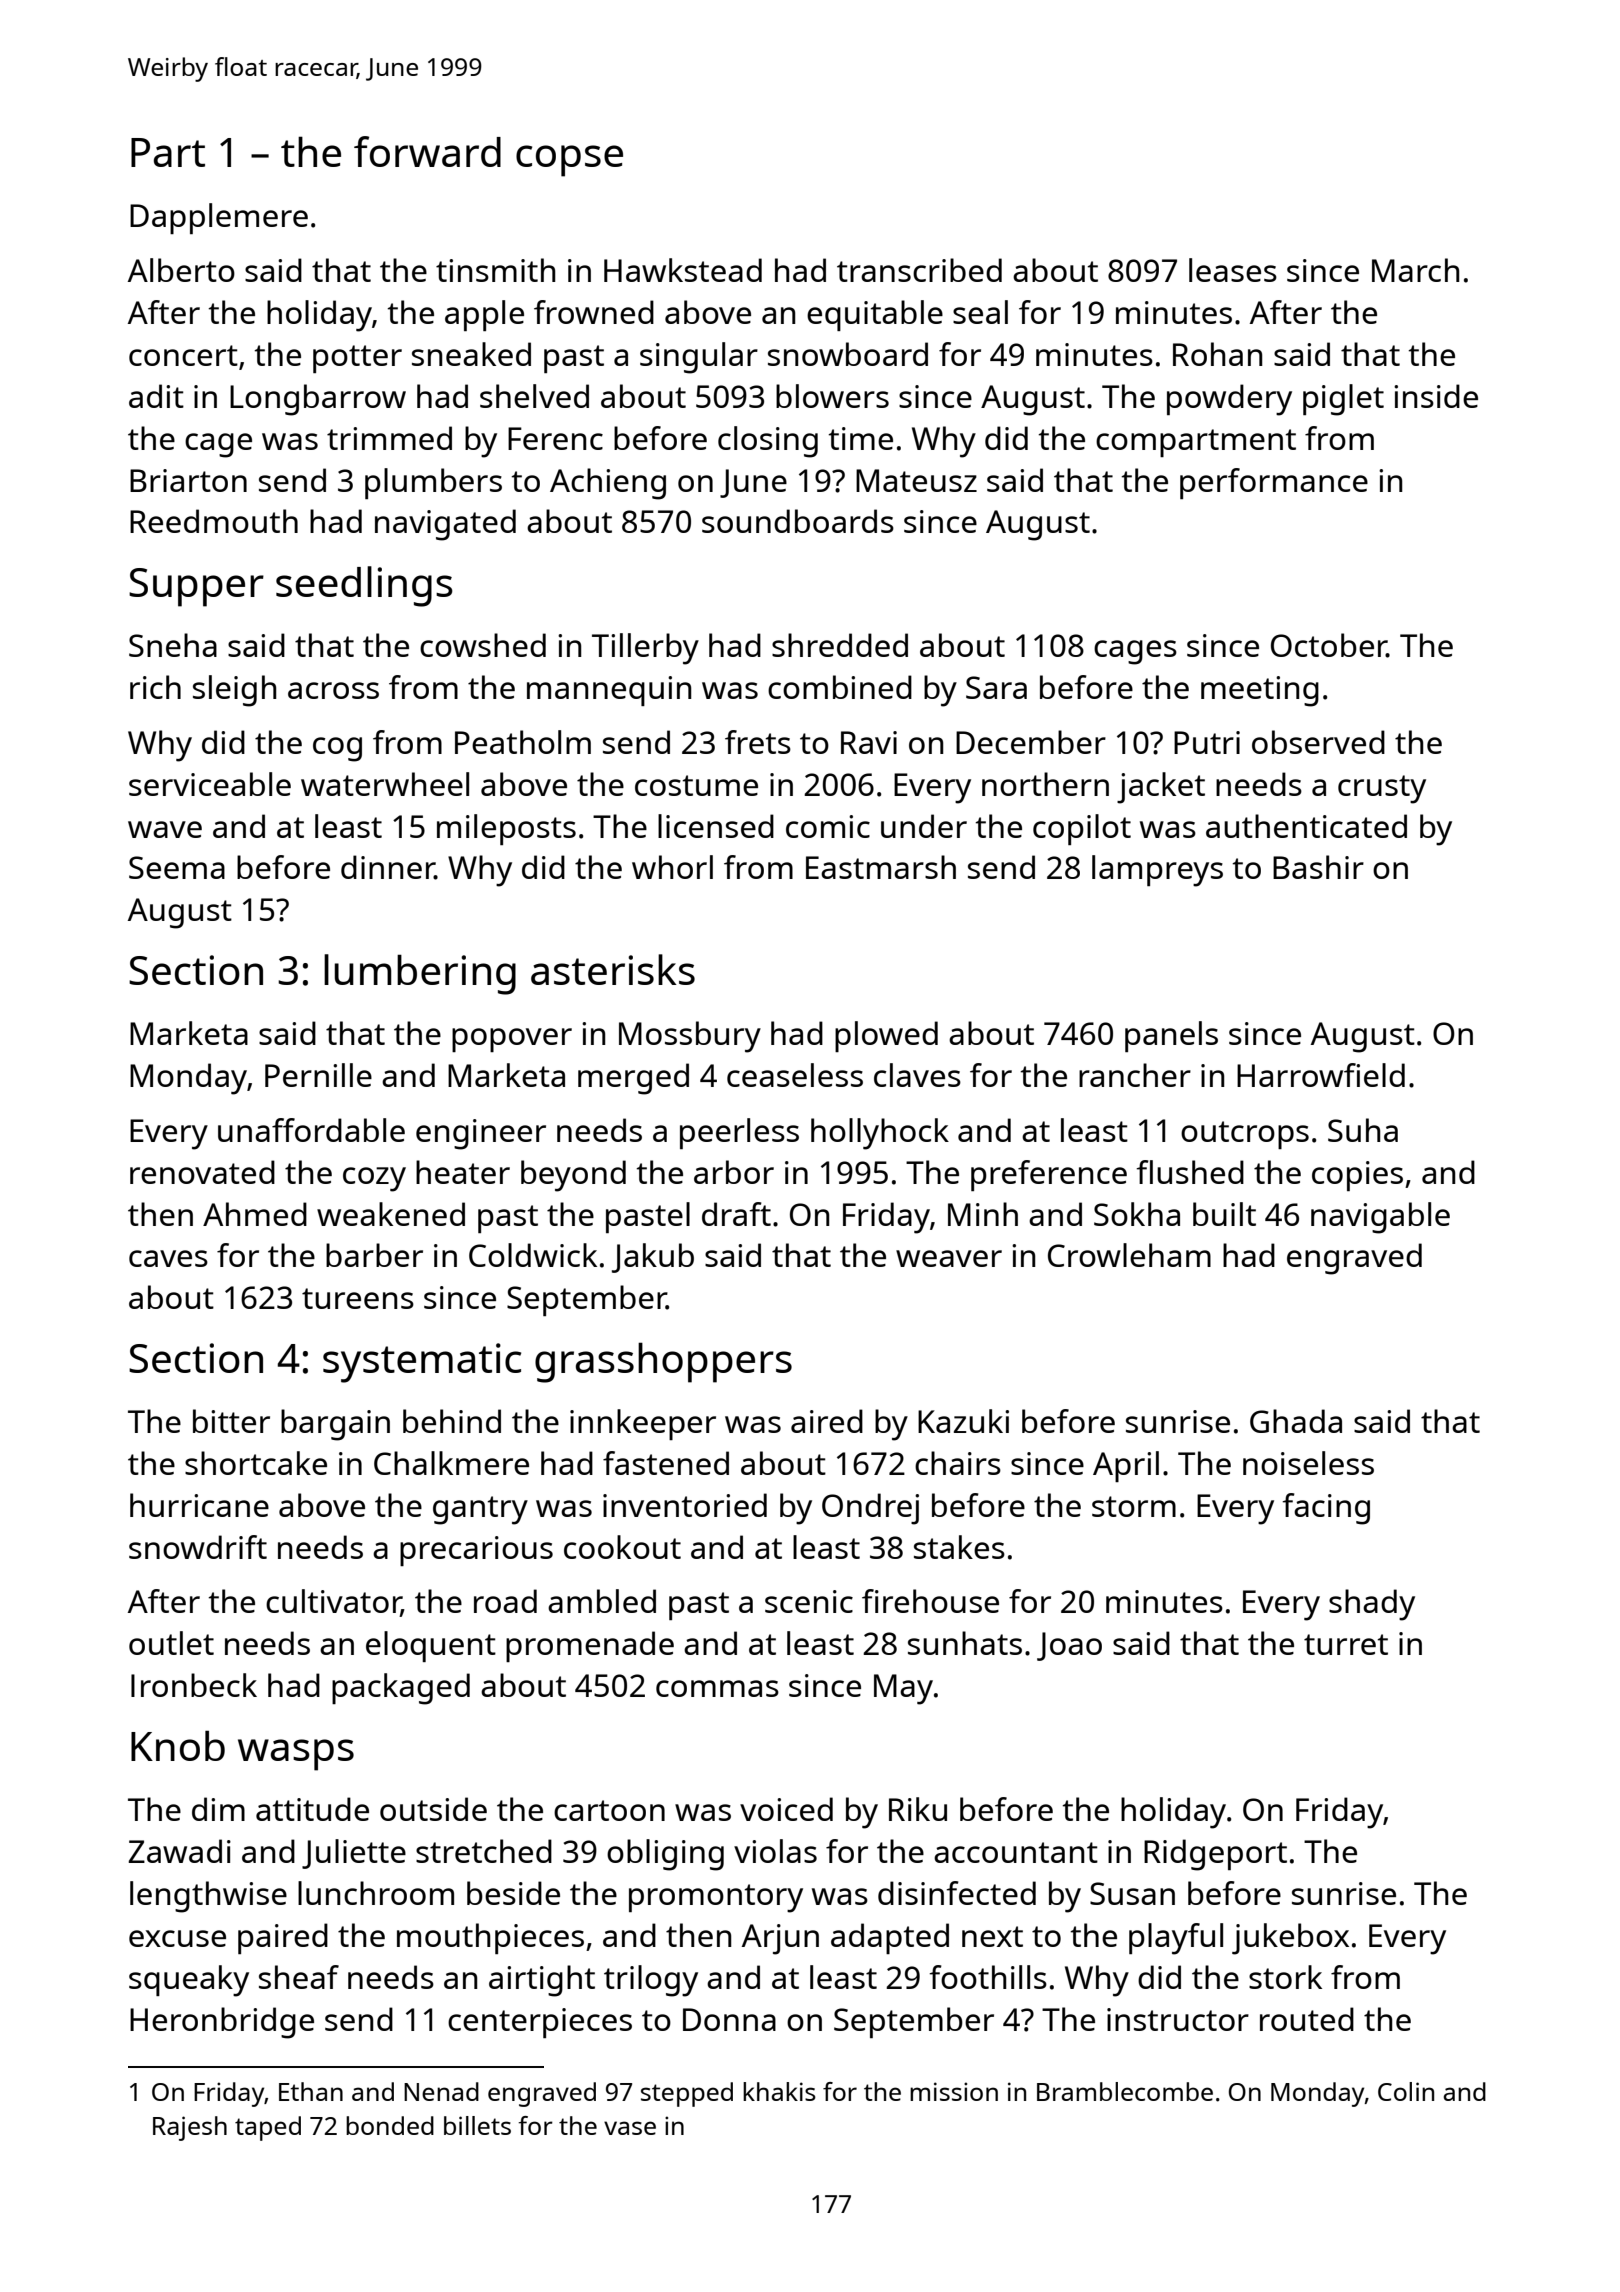  I want to click on adapted, so click(890, 1938).
